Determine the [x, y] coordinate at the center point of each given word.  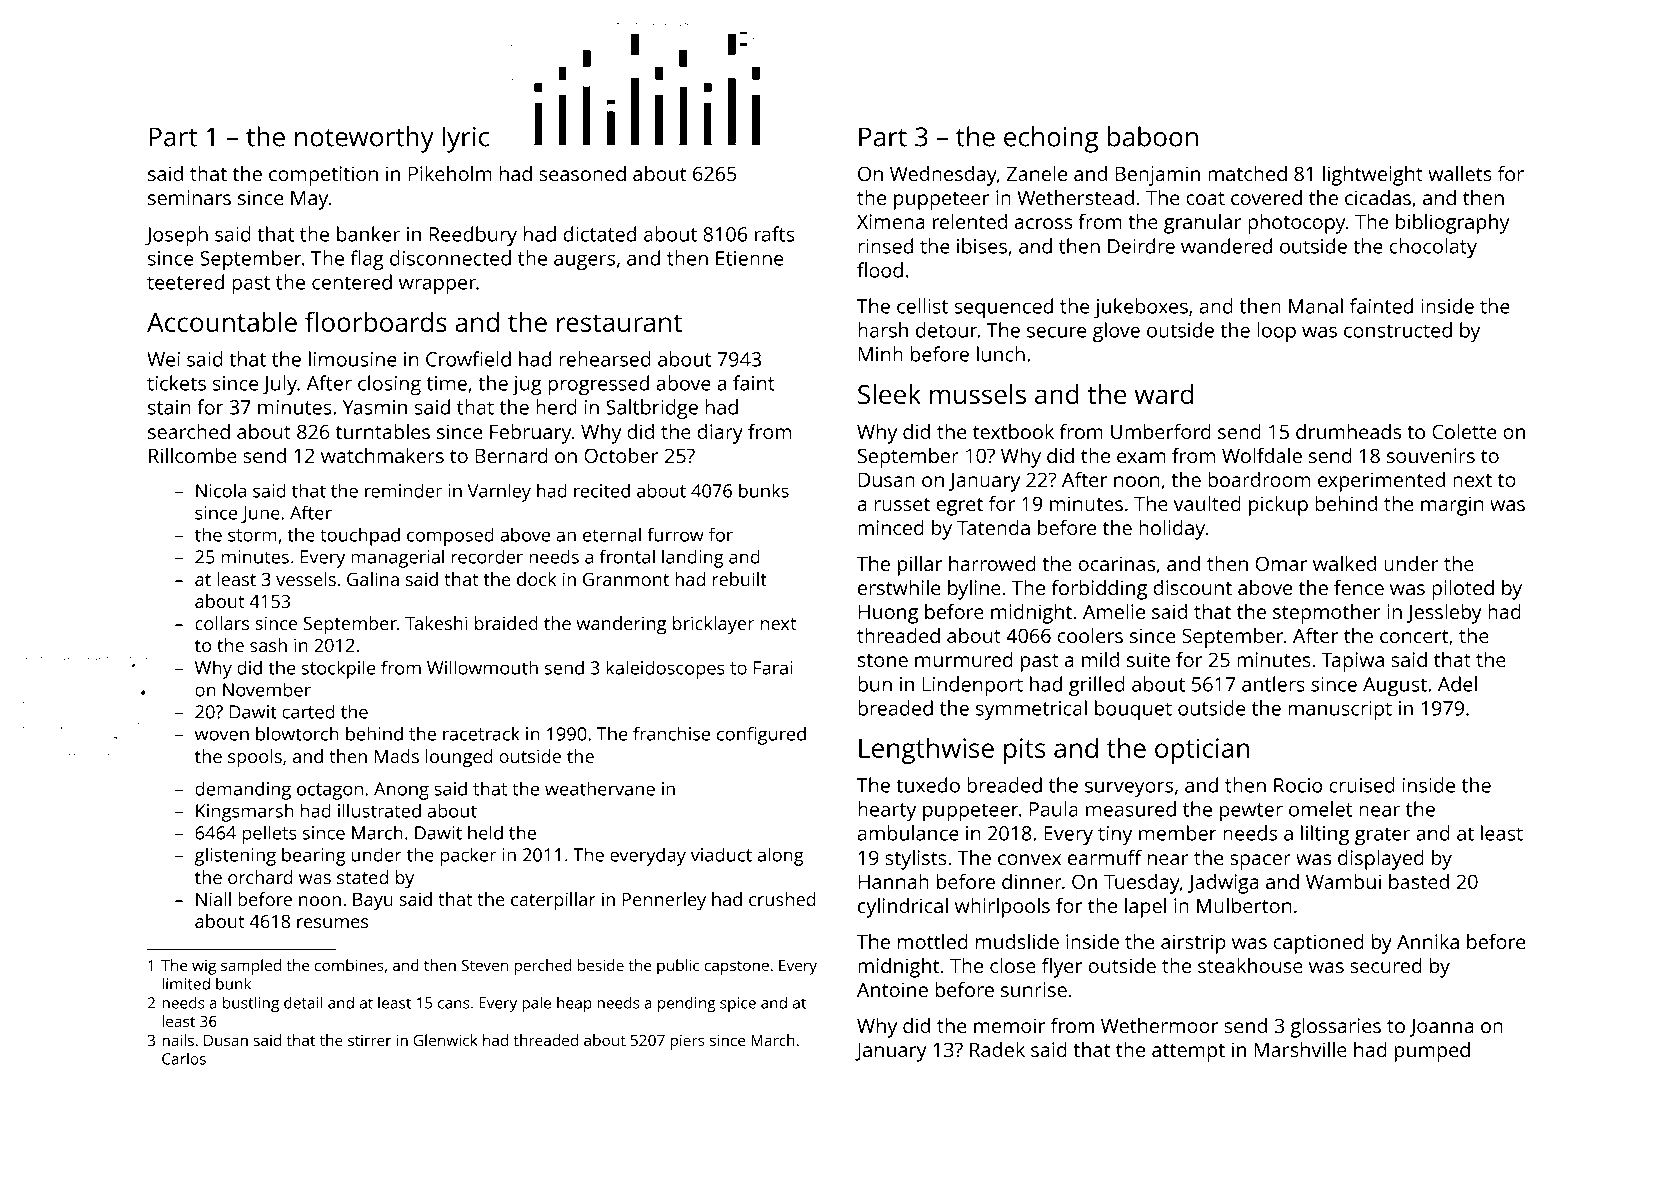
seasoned [582, 173]
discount [1193, 587]
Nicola [221, 490]
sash [268, 645]
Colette [1464, 431]
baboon [1153, 136]
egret [959, 507]
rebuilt [740, 579]
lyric [465, 139]
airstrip [1193, 944]
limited [186, 983]
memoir [1009, 1025]
